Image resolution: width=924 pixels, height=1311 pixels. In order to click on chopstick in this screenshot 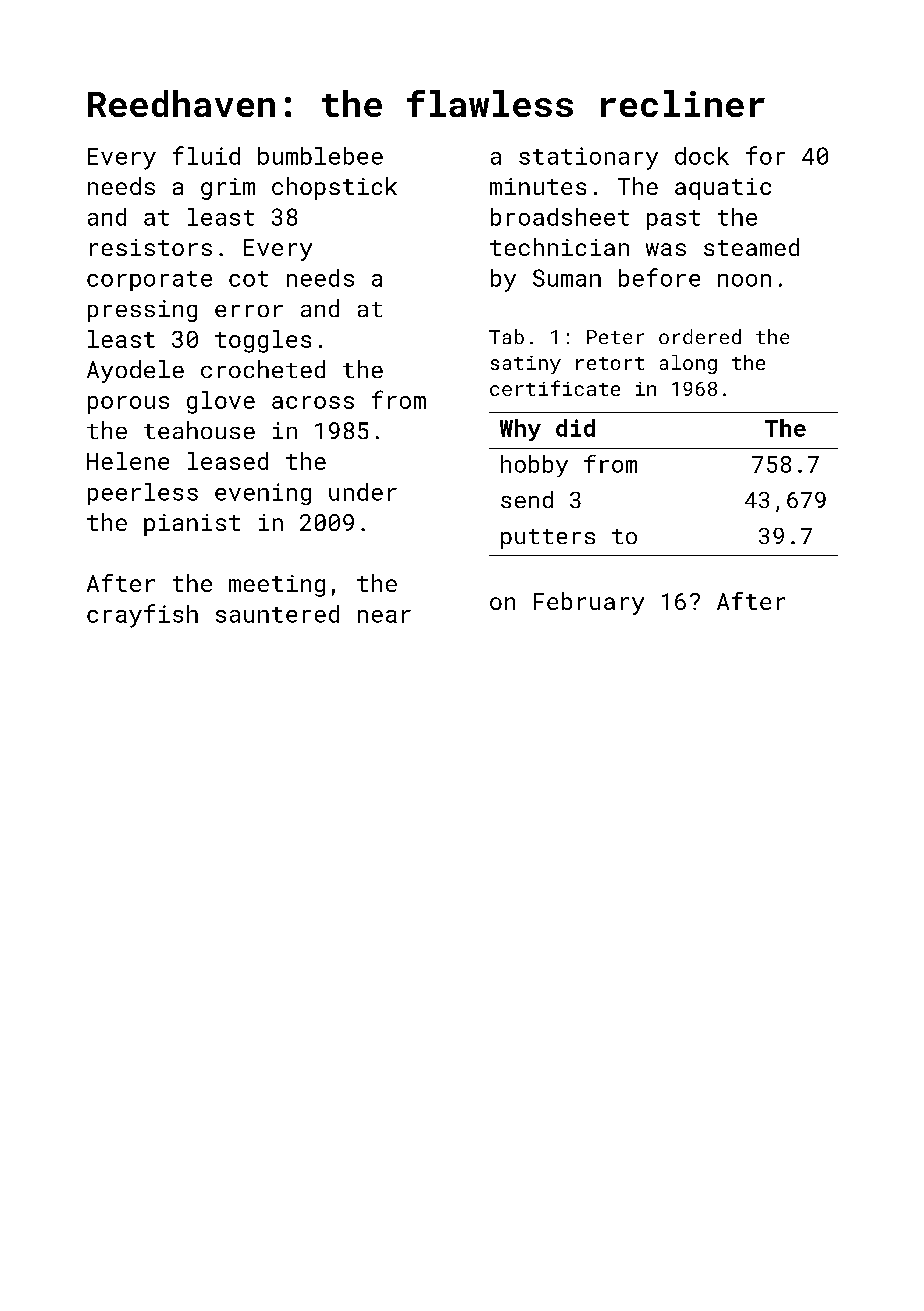, I will do `click(334, 188)`.
